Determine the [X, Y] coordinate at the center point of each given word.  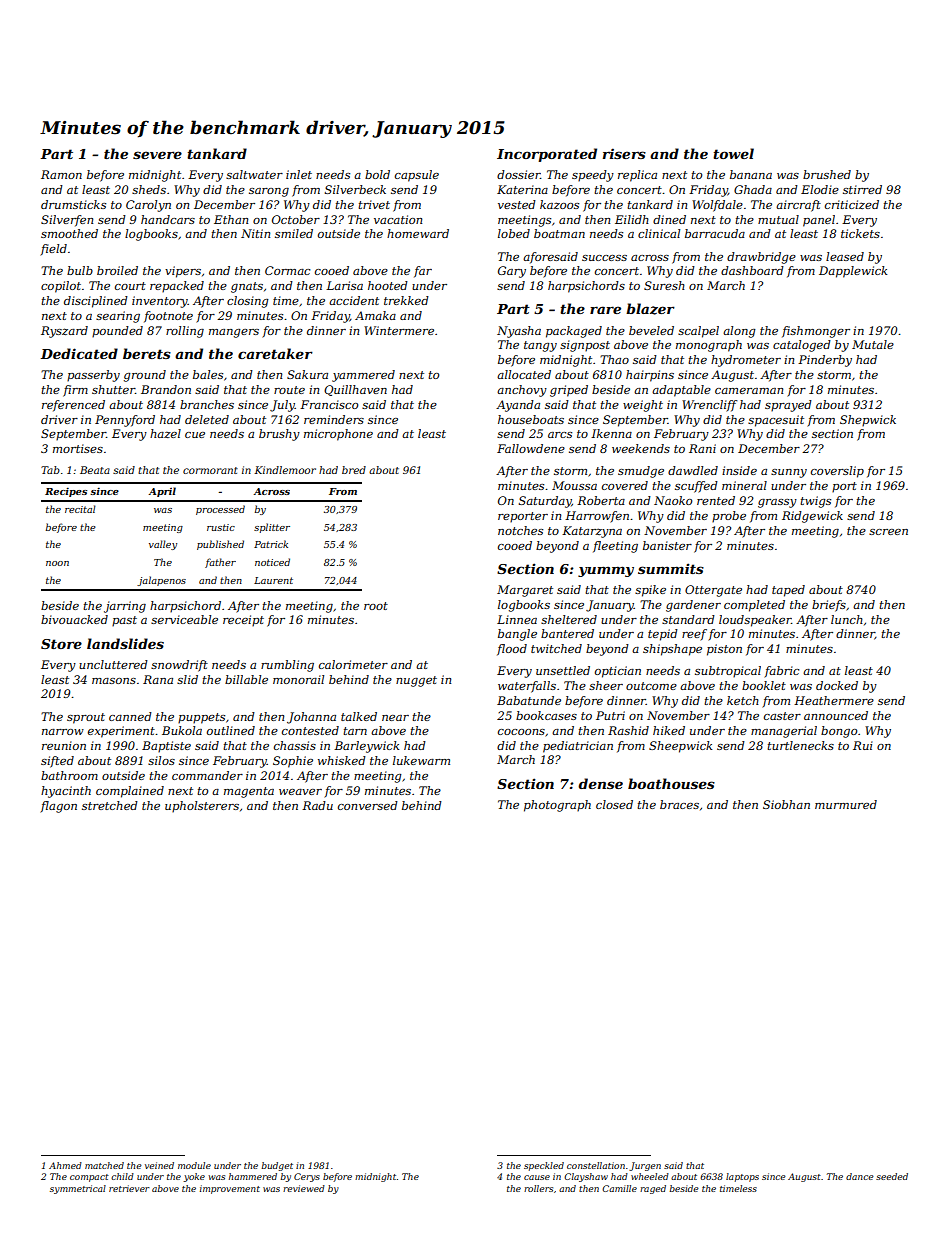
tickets [860, 233]
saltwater [254, 174]
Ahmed [65, 1165]
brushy [279, 435]
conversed [368, 805]
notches [520, 530]
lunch [847, 619]
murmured [846, 804]
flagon [58, 807]
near [395, 718]
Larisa [344, 285]
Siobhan [786, 804]
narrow [63, 732]
